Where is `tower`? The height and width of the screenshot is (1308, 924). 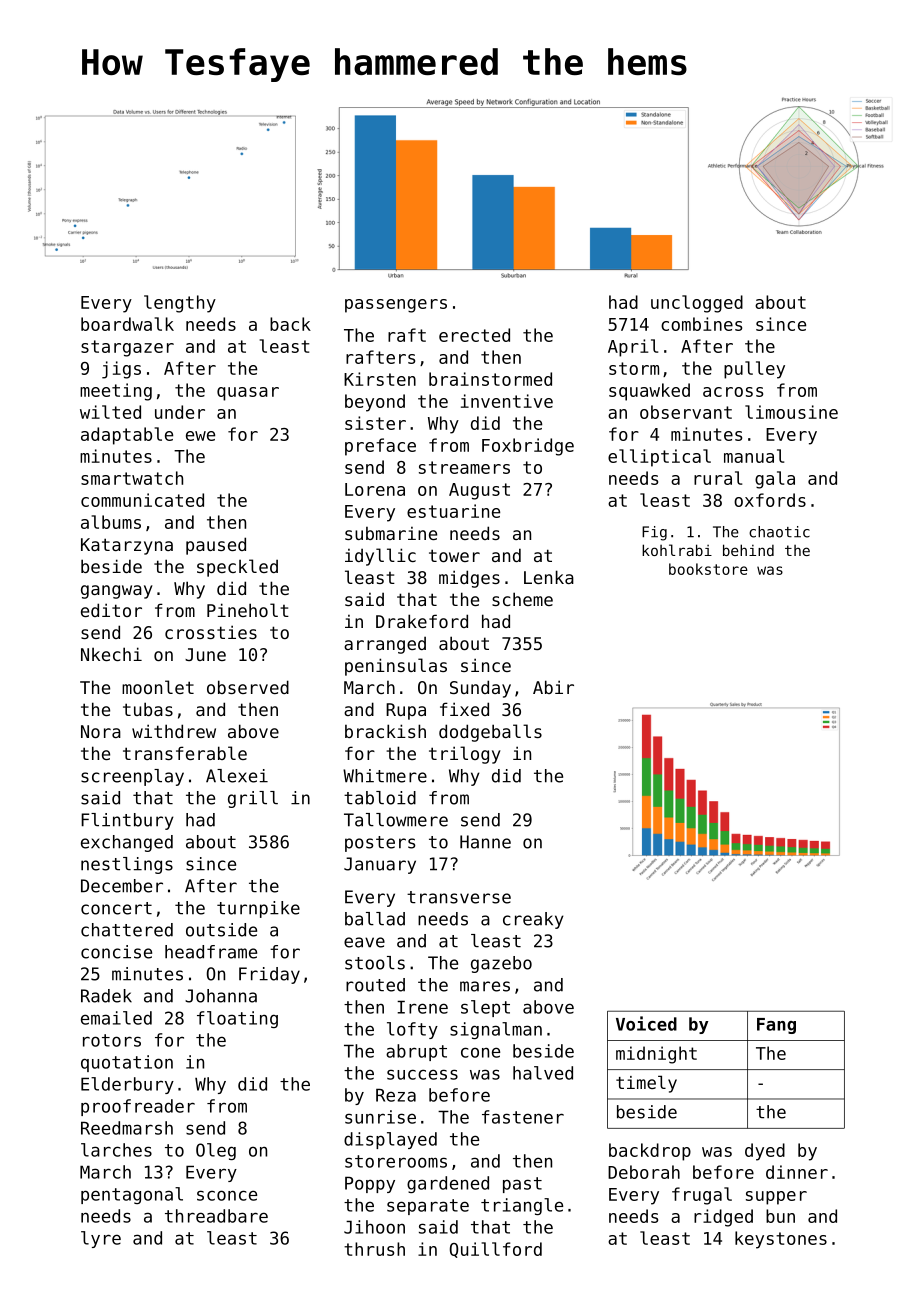
tower is located at coordinates (454, 555).
